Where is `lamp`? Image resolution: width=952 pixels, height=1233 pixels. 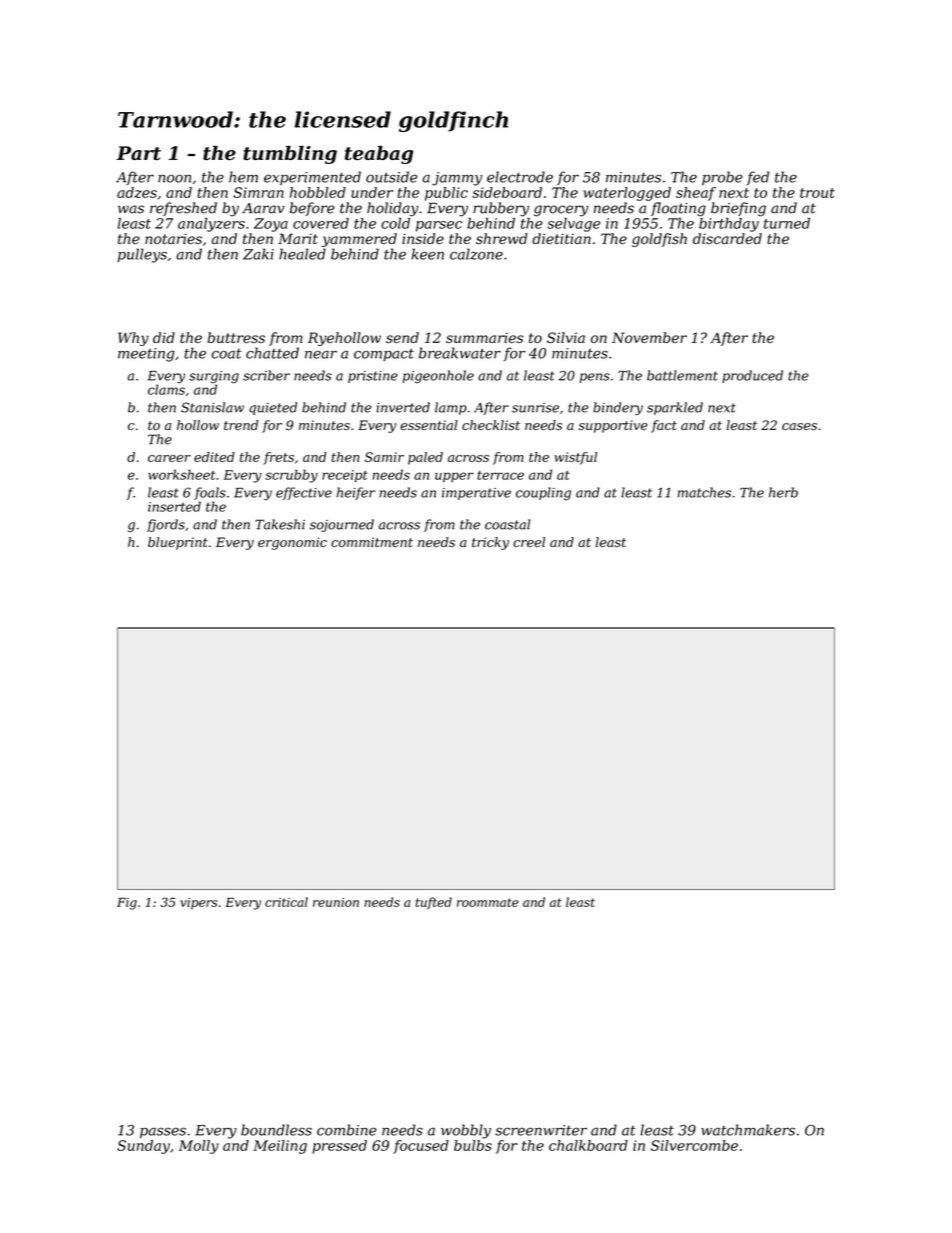 lamp is located at coordinates (451, 408).
